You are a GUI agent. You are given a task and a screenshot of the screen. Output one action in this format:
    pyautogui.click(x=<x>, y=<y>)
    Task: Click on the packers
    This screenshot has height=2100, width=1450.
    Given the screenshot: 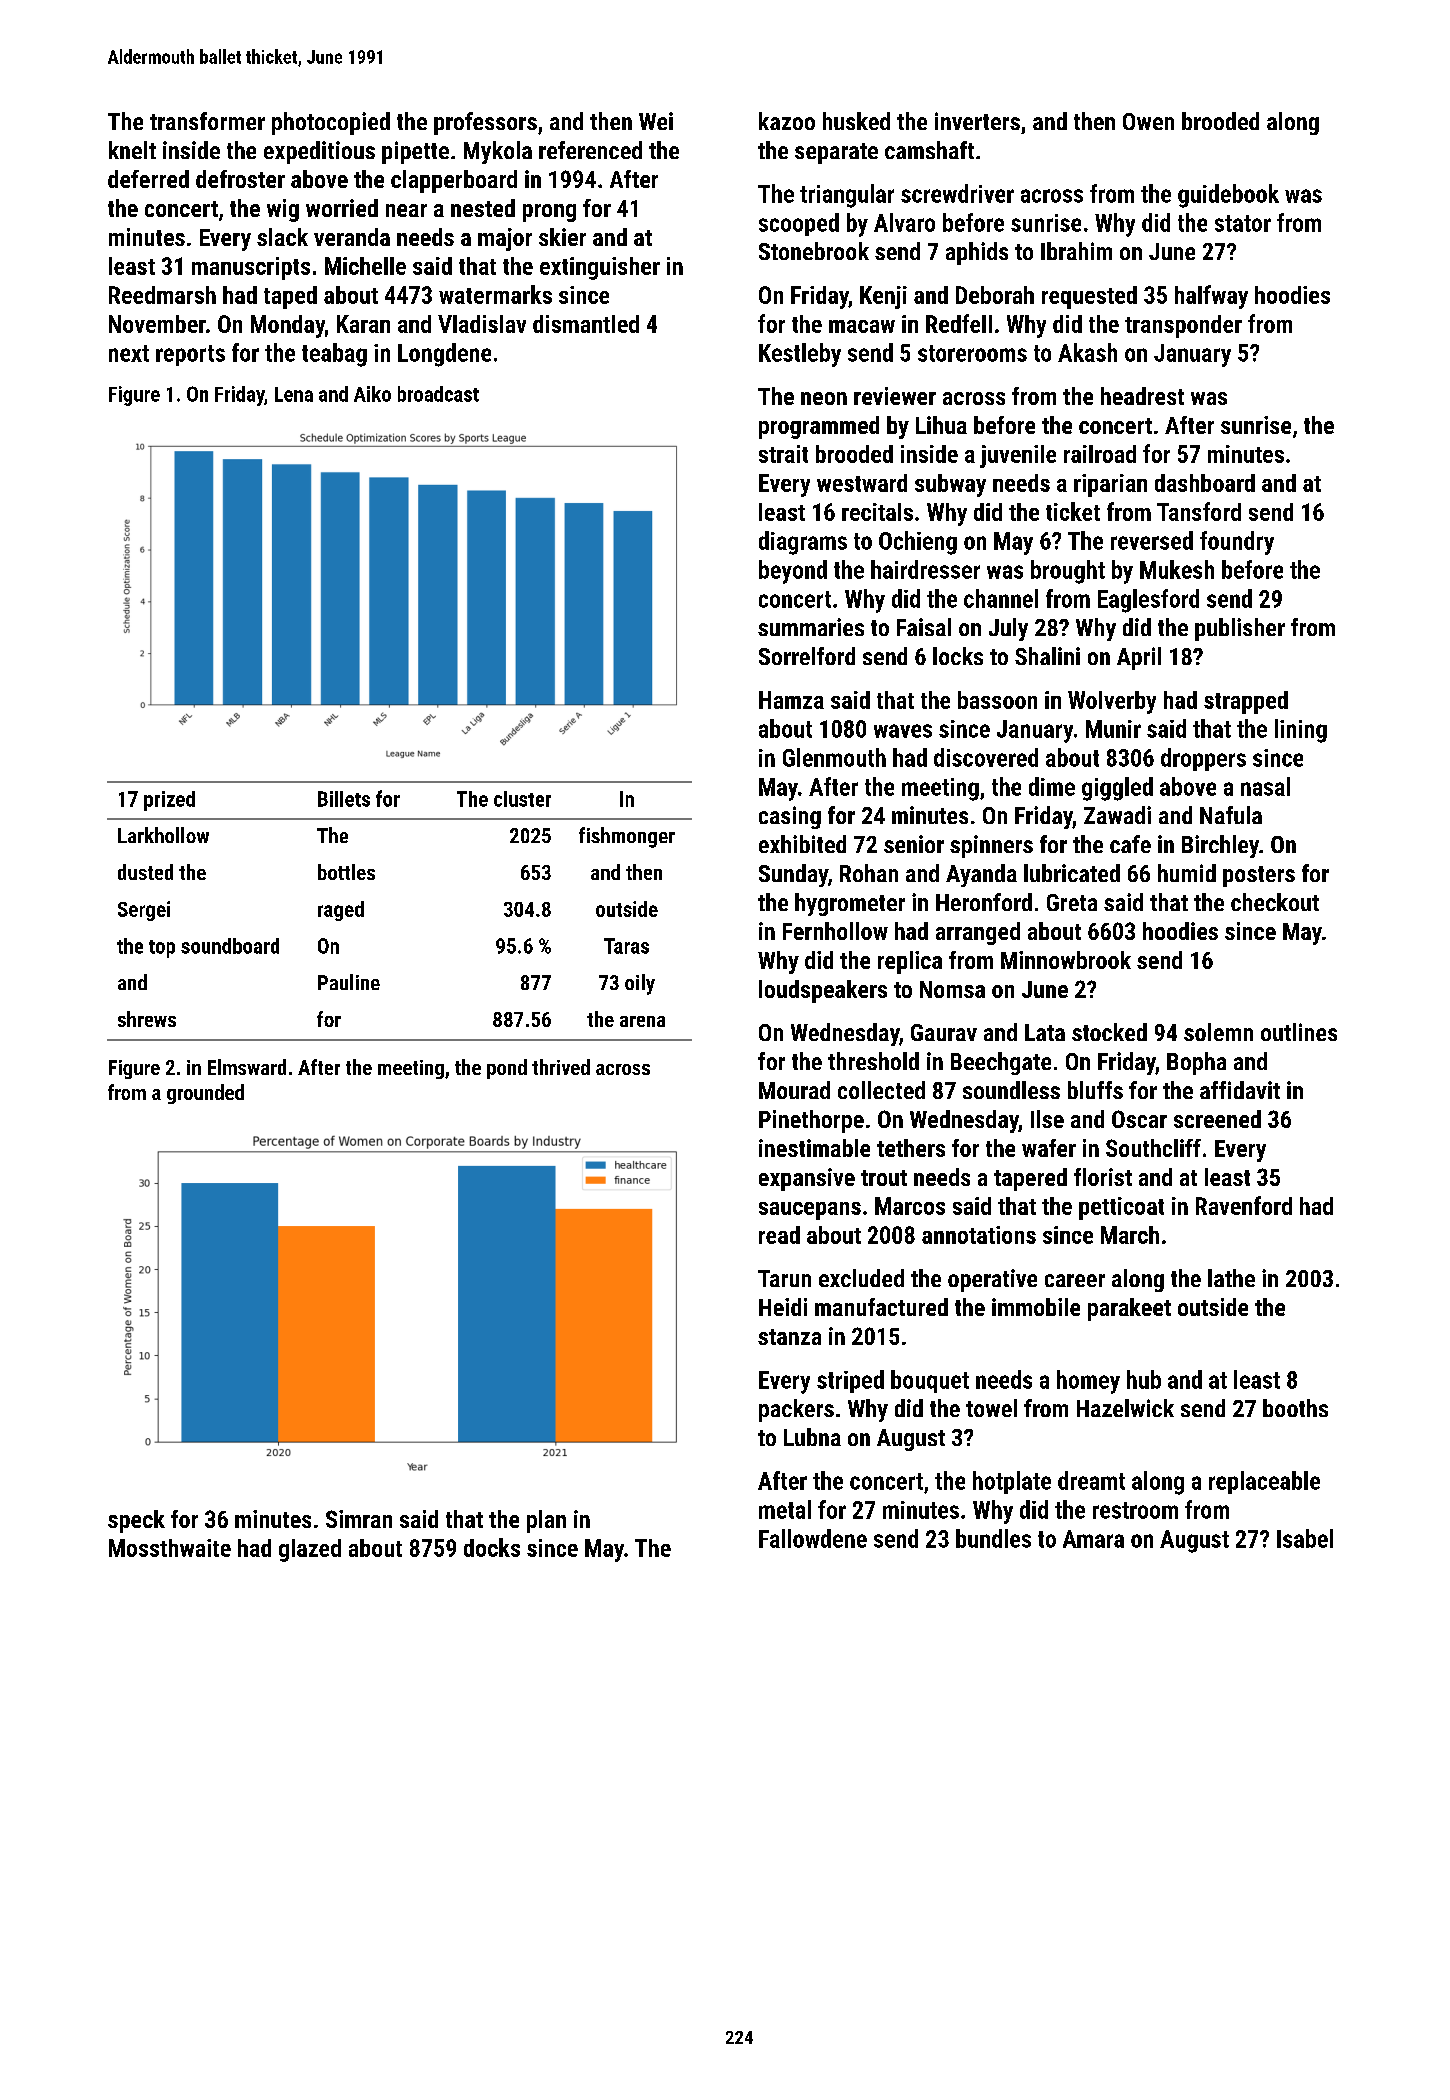 What is the action you would take?
    pyautogui.click(x=796, y=1410)
